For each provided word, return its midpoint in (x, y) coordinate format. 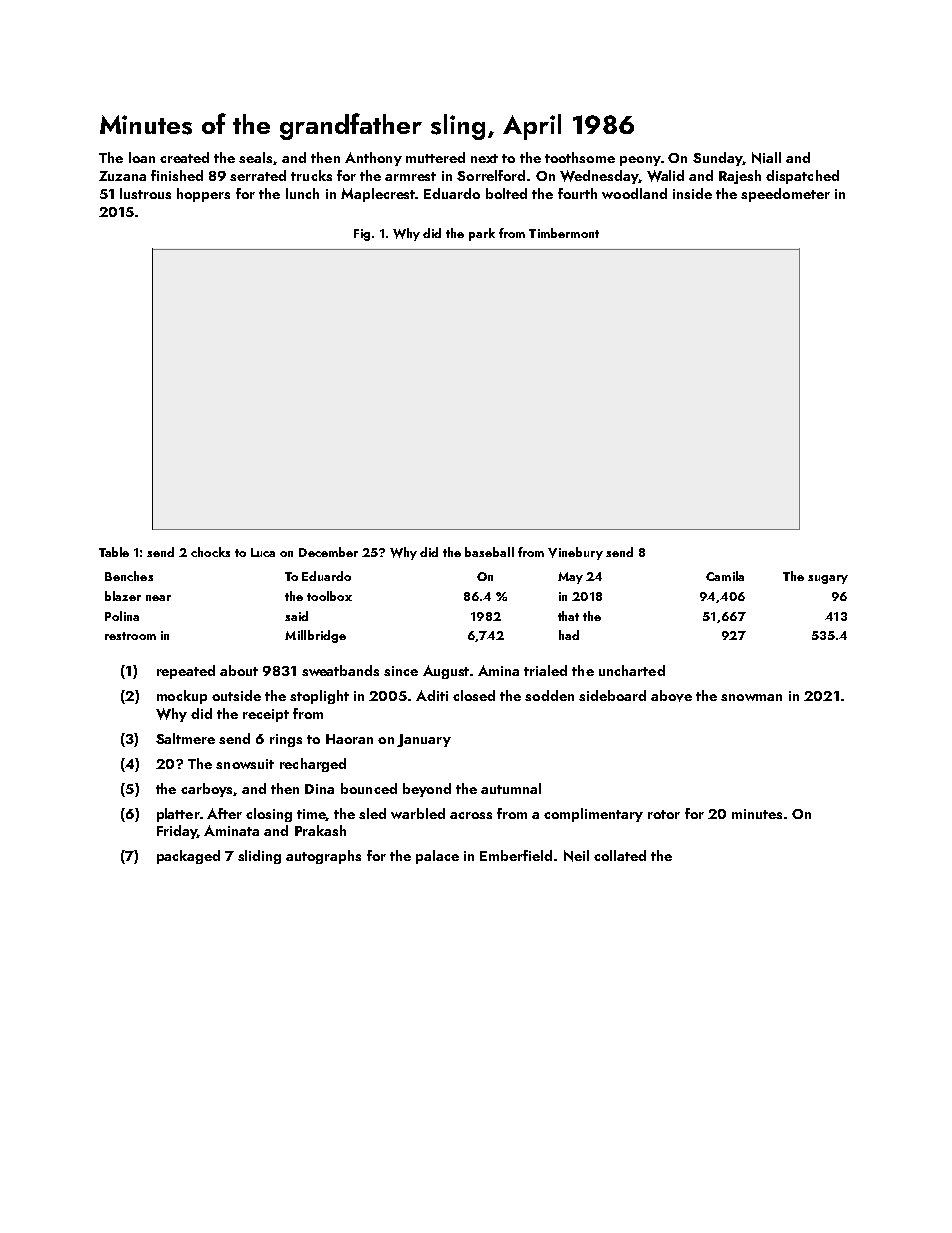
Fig (362, 235)
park (482, 234)
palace (437, 857)
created (184, 157)
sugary (828, 579)
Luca (263, 552)
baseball (489, 552)
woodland (634, 193)
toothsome (580, 157)
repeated (186, 672)
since (401, 671)
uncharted (632, 670)
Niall (766, 158)
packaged (188, 857)
